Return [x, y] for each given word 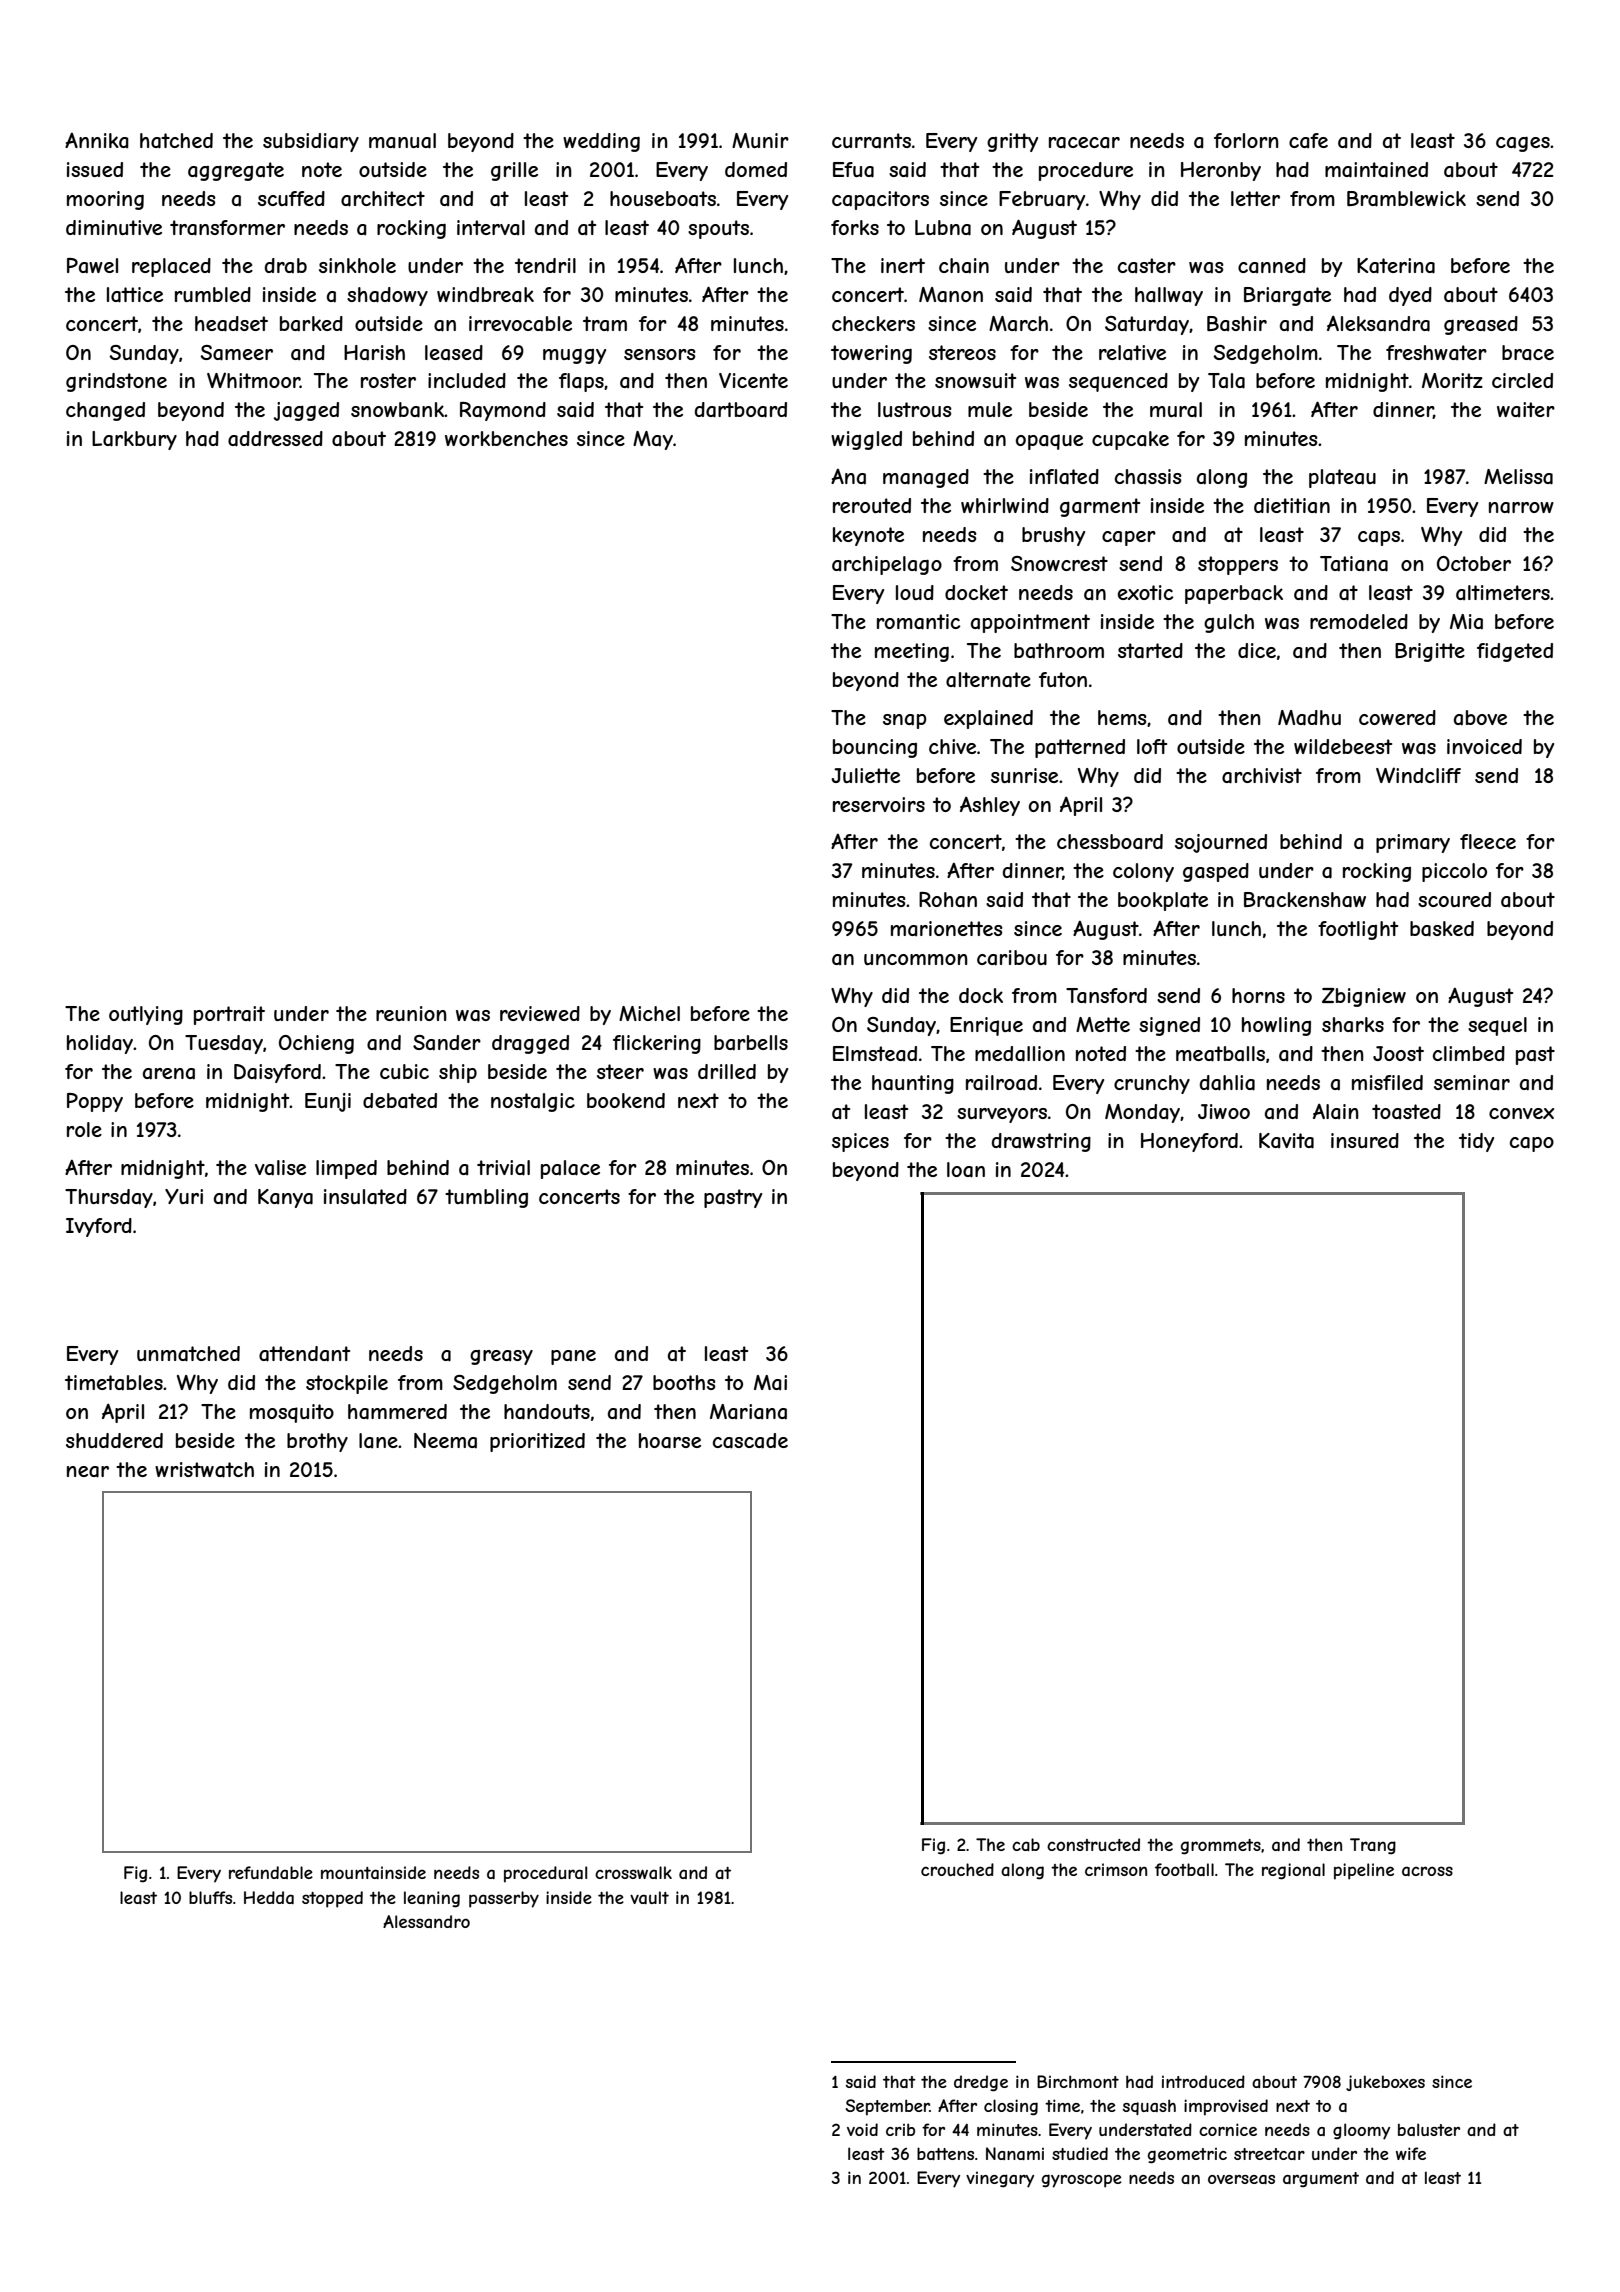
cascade [750, 1441]
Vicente [753, 380]
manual [402, 141]
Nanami [1015, 2153]
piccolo [1454, 872]
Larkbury [134, 440]
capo [1532, 1144]
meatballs [1220, 1054]
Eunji [328, 1102]
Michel [649, 1013]
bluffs [210, 1897]
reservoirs [879, 804]
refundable [271, 1872]
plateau [1342, 478]
